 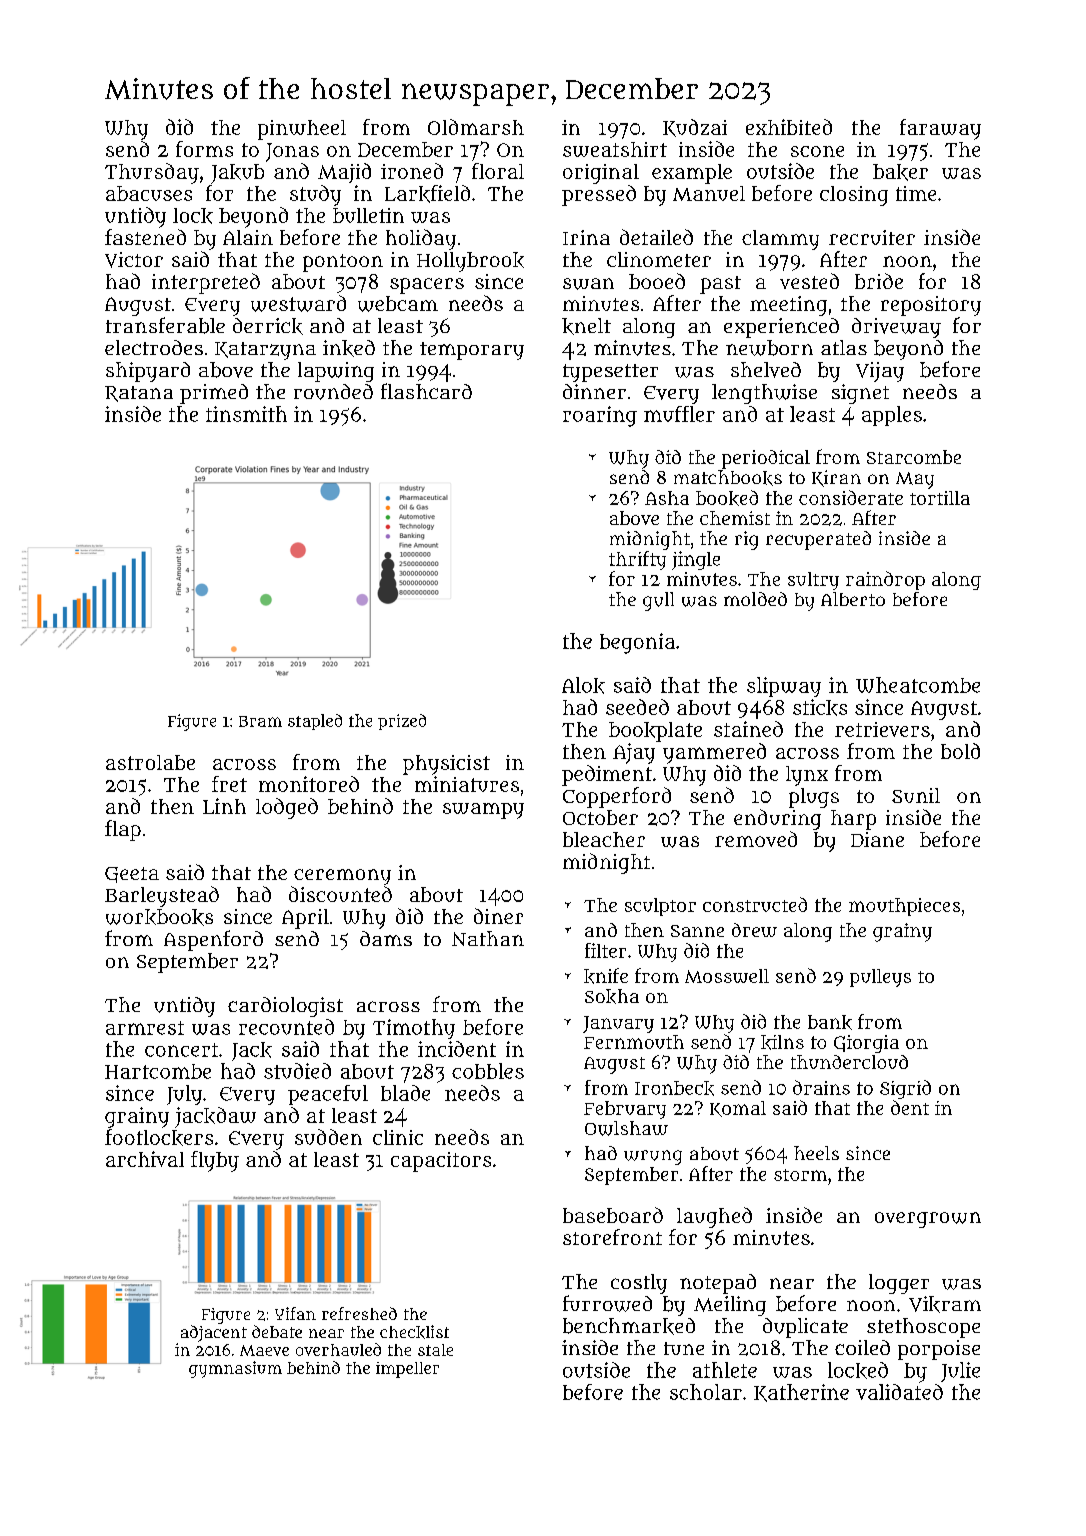 What do you see at coordinates (214, 1333) in the screenshot?
I see `adjacent` at bounding box center [214, 1333].
